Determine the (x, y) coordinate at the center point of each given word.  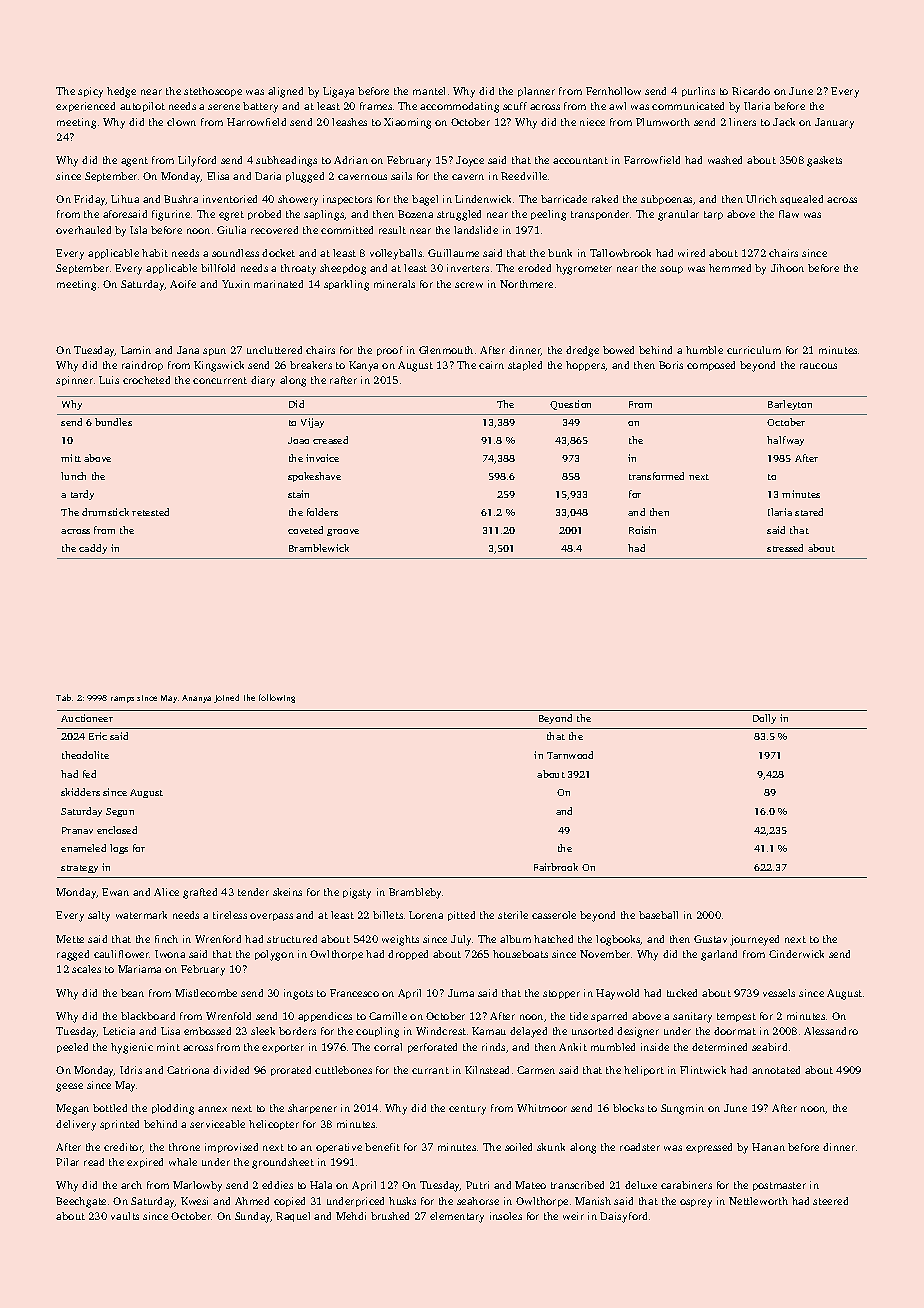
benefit (382, 1147)
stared (809, 512)
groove (343, 532)
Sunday (253, 1217)
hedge (121, 92)
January (834, 123)
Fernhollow (613, 91)
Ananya (196, 699)
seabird (769, 1047)
